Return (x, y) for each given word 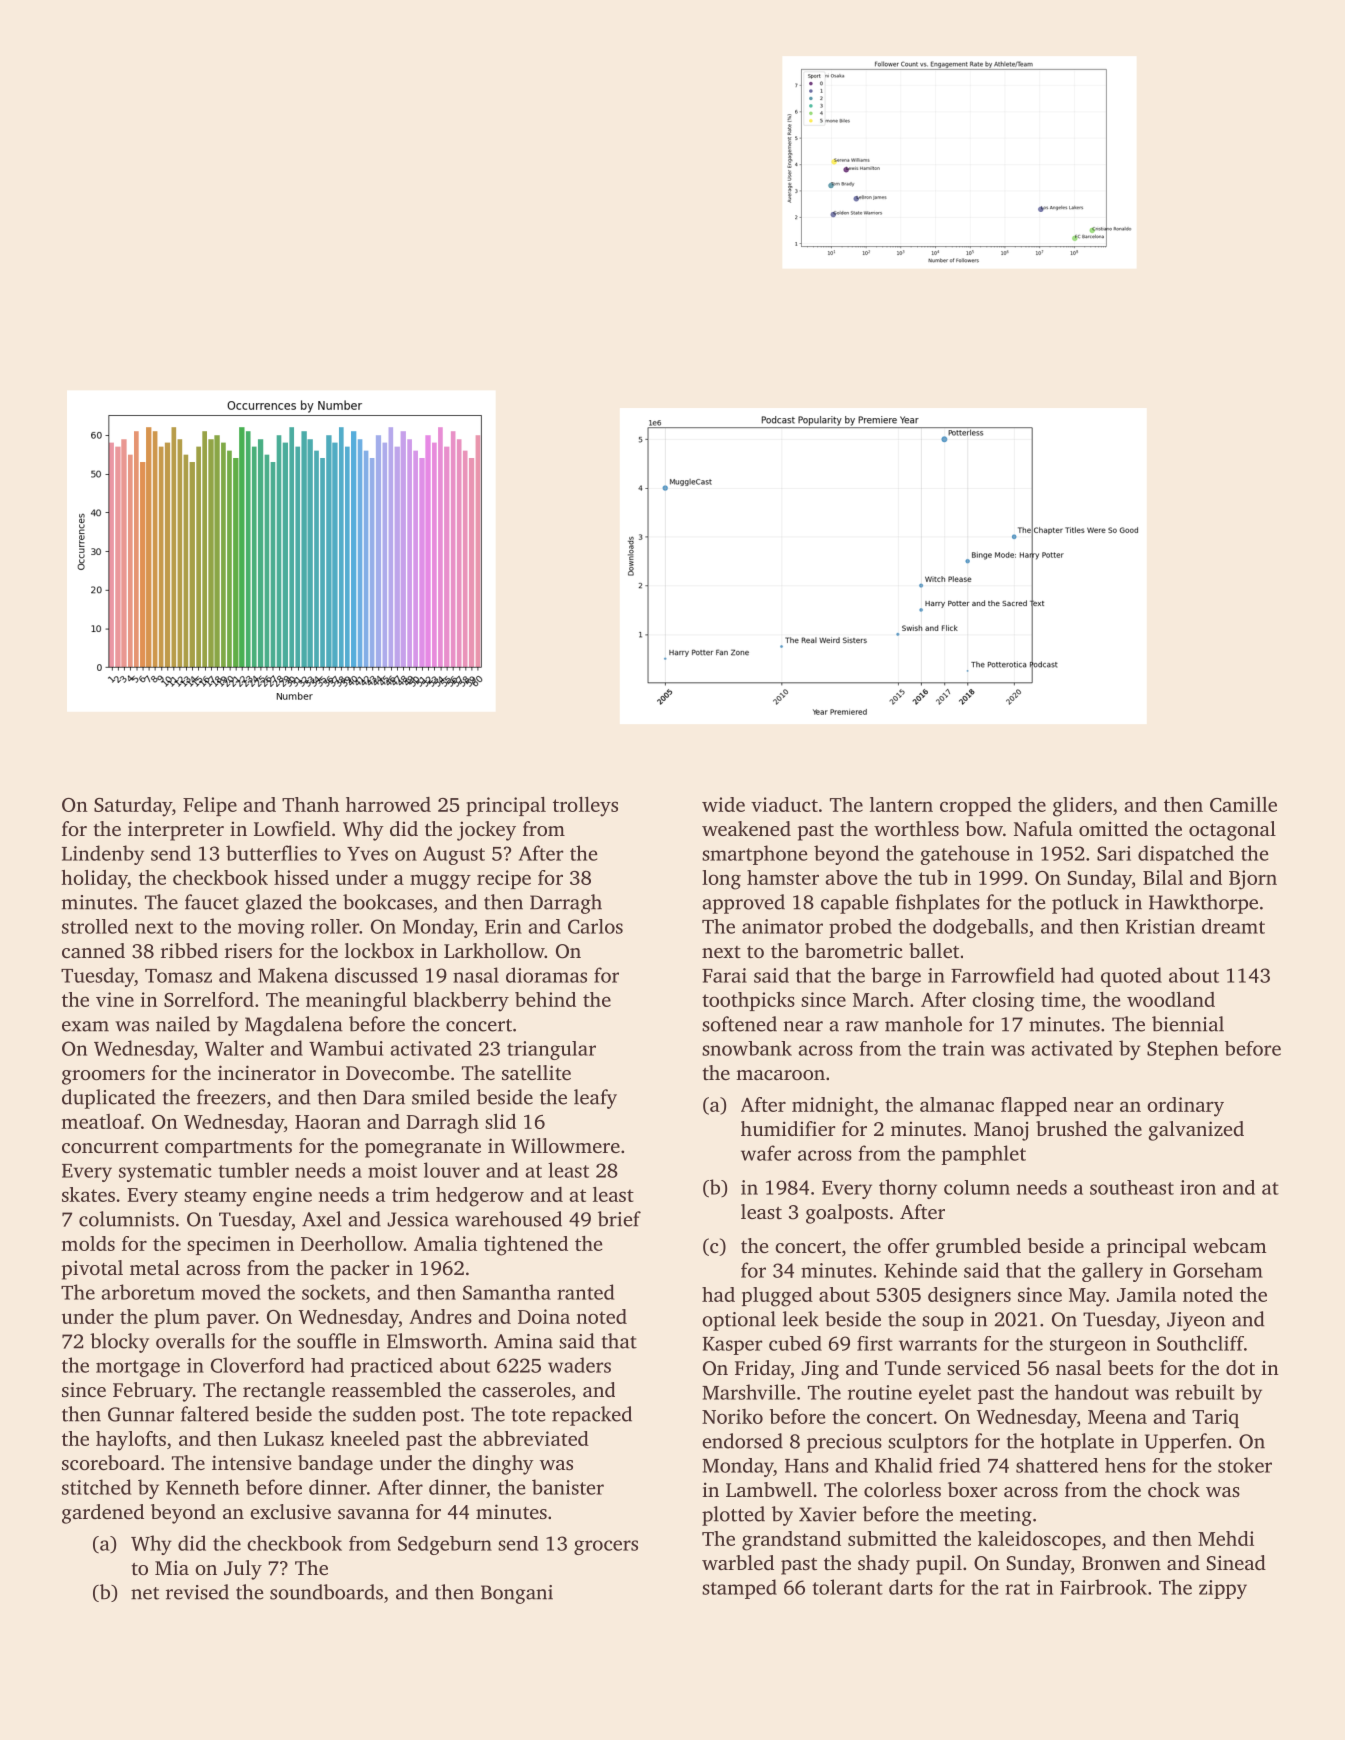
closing (1003, 1002)
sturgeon (1088, 1346)
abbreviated (536, 1438)
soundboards (326, 1592)
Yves (367, 854)
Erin (503, 926)
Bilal (1163, 877)
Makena (293, 975)
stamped (739, 1589)
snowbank (747, 1048)
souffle (326, 1341)
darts (911, 1587)
